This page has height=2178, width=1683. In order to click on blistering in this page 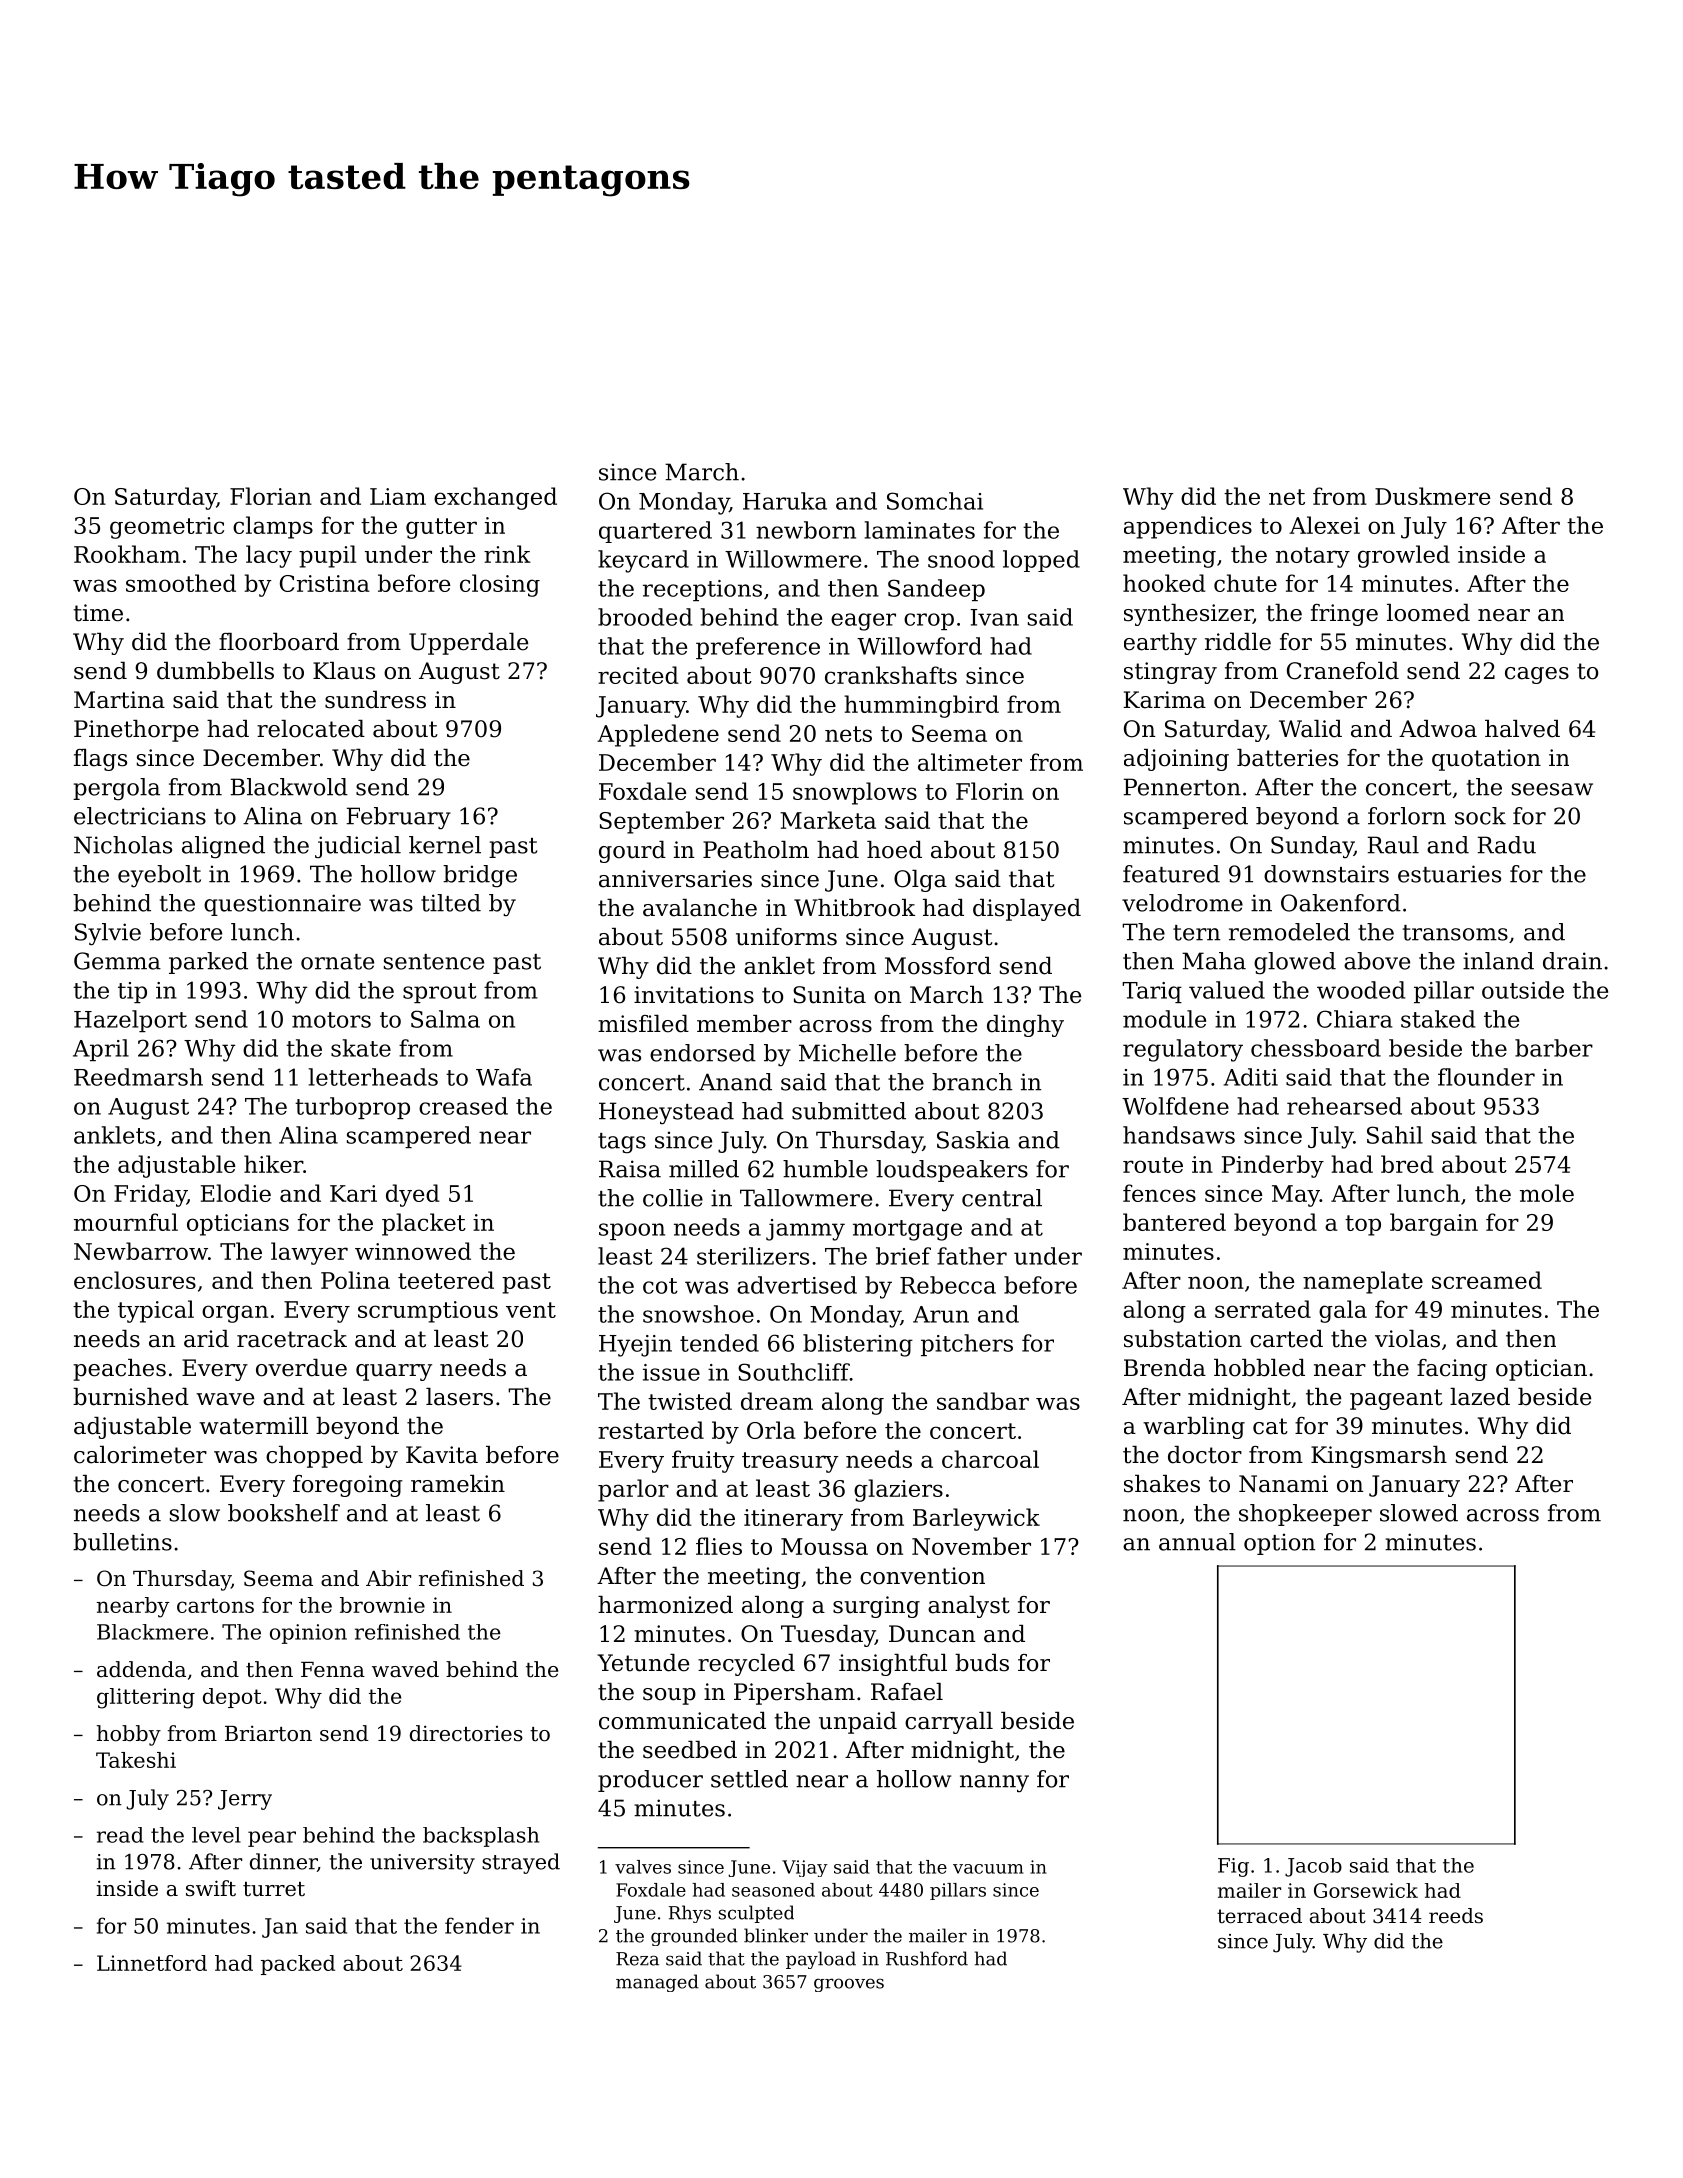, I will do `click(858, 1345)`.
